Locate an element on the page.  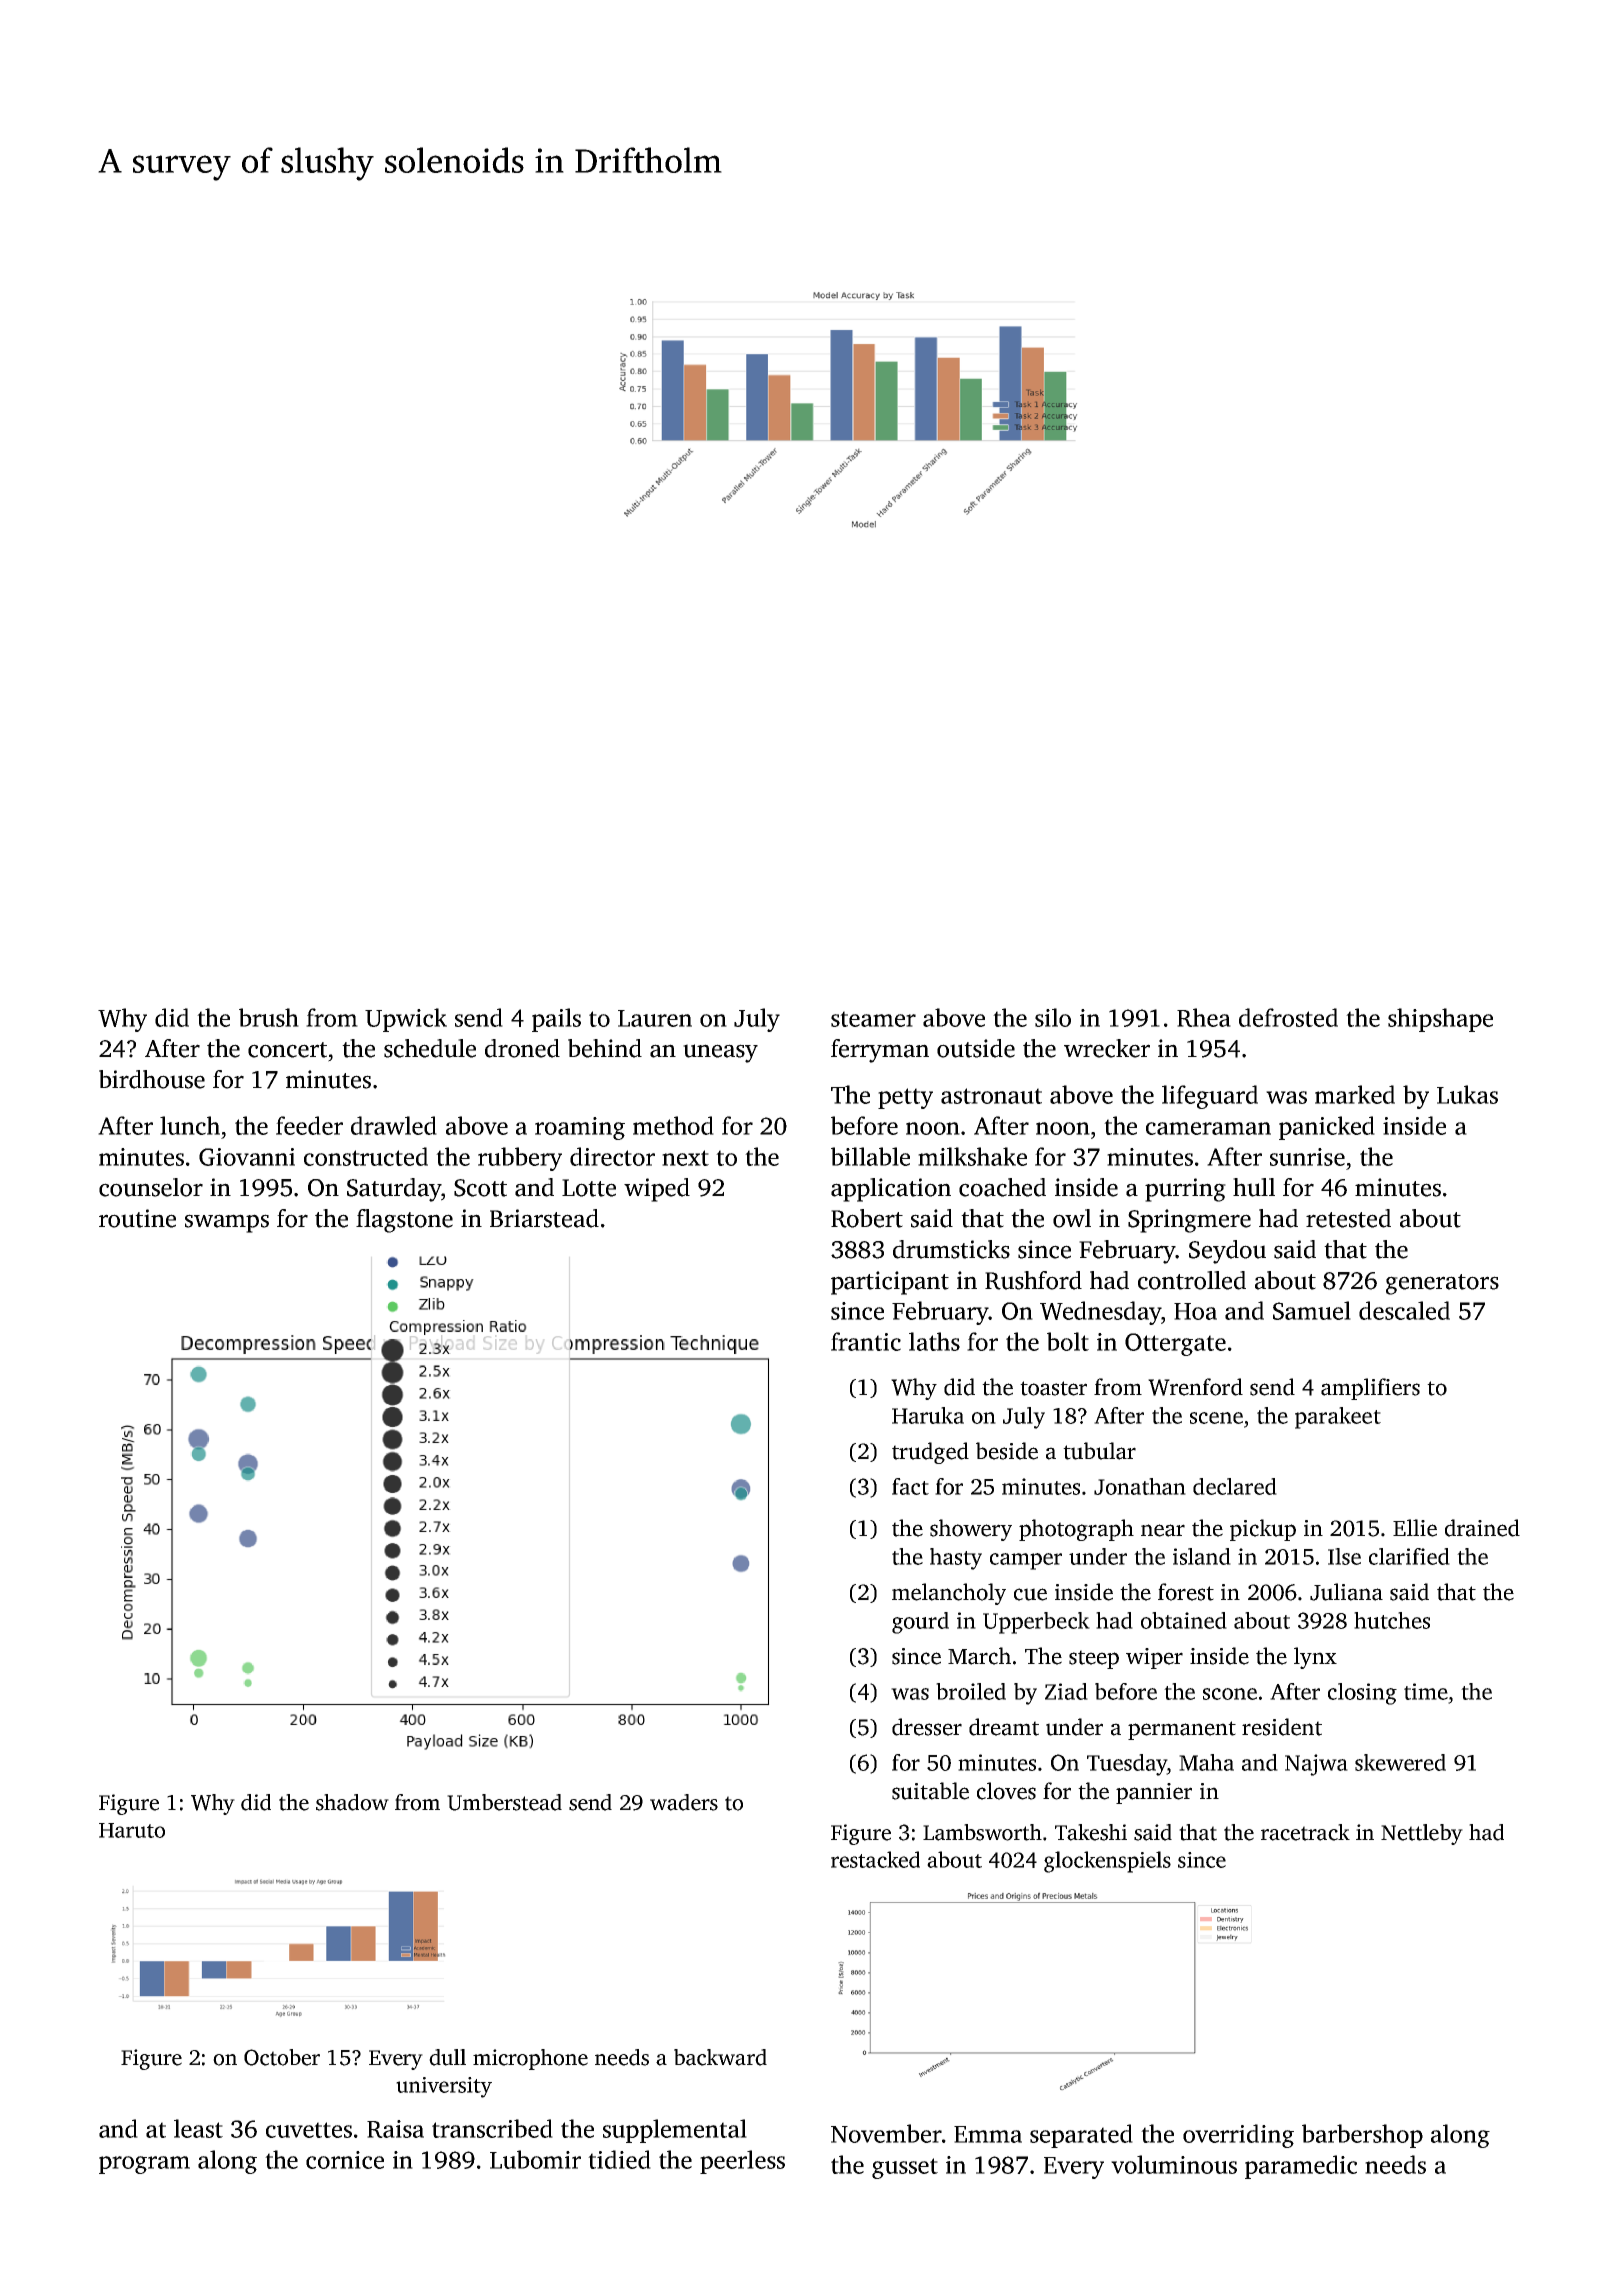
fact is located at coordinates (910, 1486).
